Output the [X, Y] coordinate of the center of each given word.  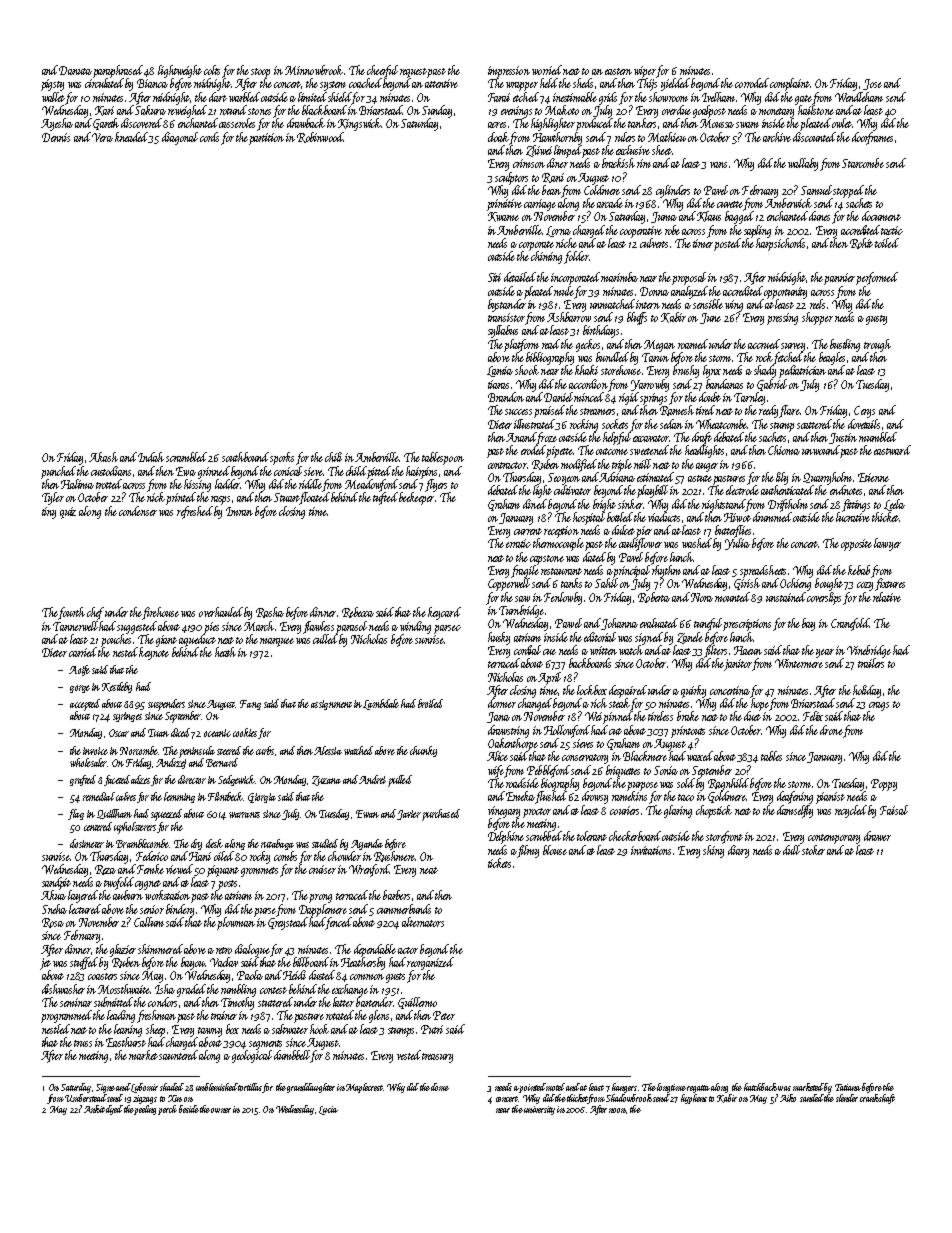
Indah [151, 457]
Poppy [884, 785]
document [881, 216]
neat [429, 870]
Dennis [56, 137]
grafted [83, 780]
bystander [507, 305]
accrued [764, 344]
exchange [350, 990]
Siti [494, 277]
